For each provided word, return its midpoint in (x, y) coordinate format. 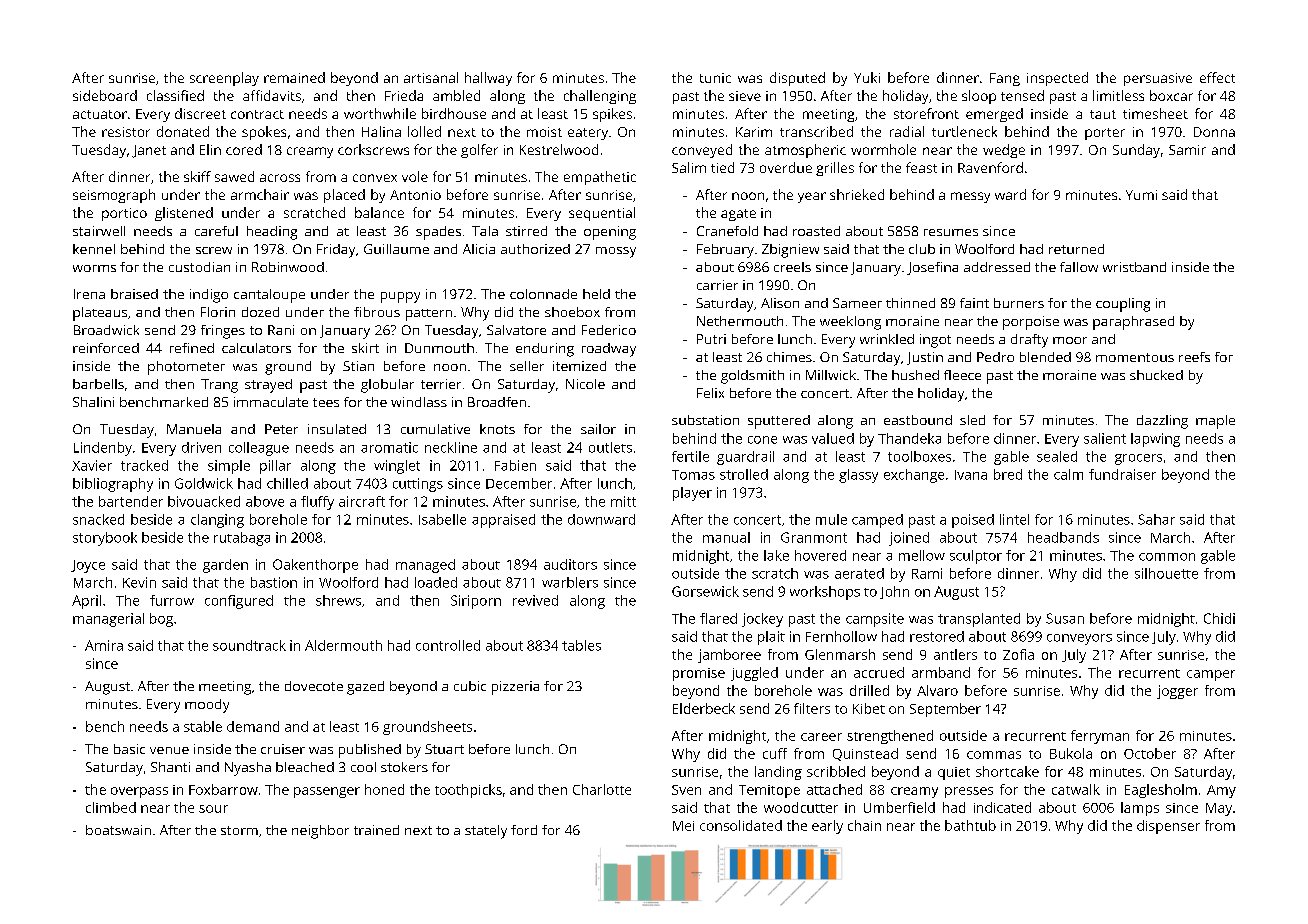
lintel (1014, 519)
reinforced (106, 348)
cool (363, 767)
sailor (598, 429)
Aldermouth (343, 645)
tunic (715, 78)
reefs (1194, 357)
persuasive (1158, 79)
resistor (126, 132)
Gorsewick (705, 591)
